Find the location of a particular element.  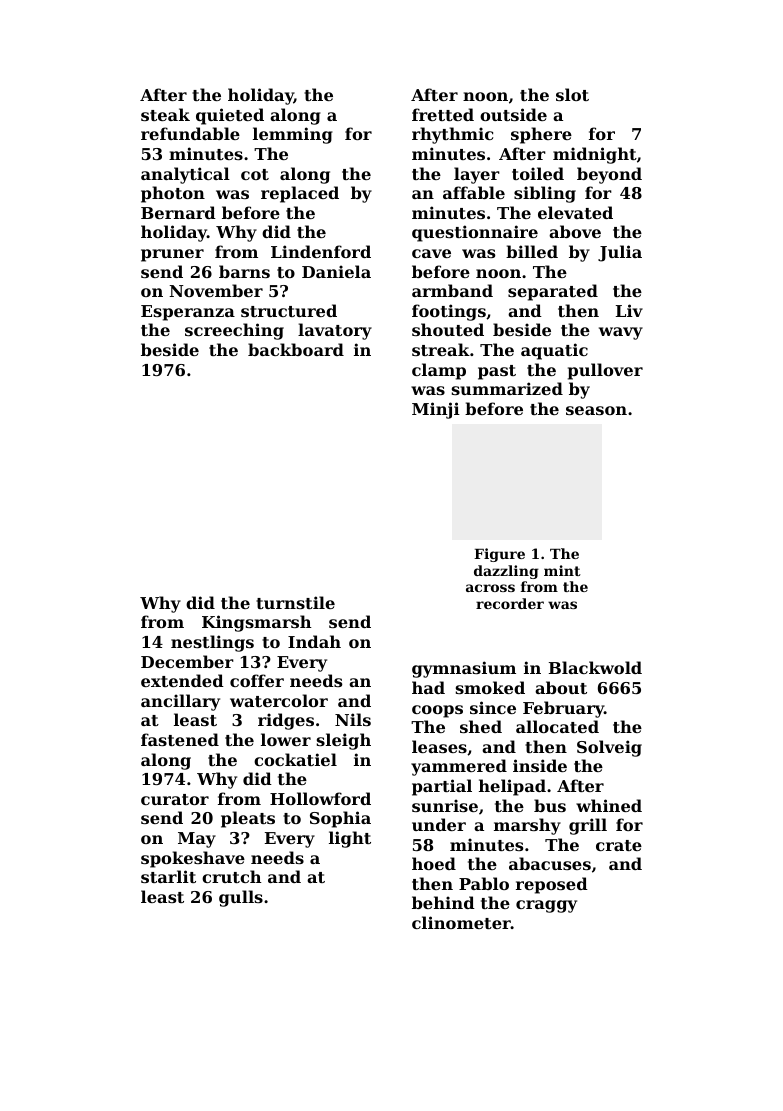

had is located at coordinates (428, 687).
